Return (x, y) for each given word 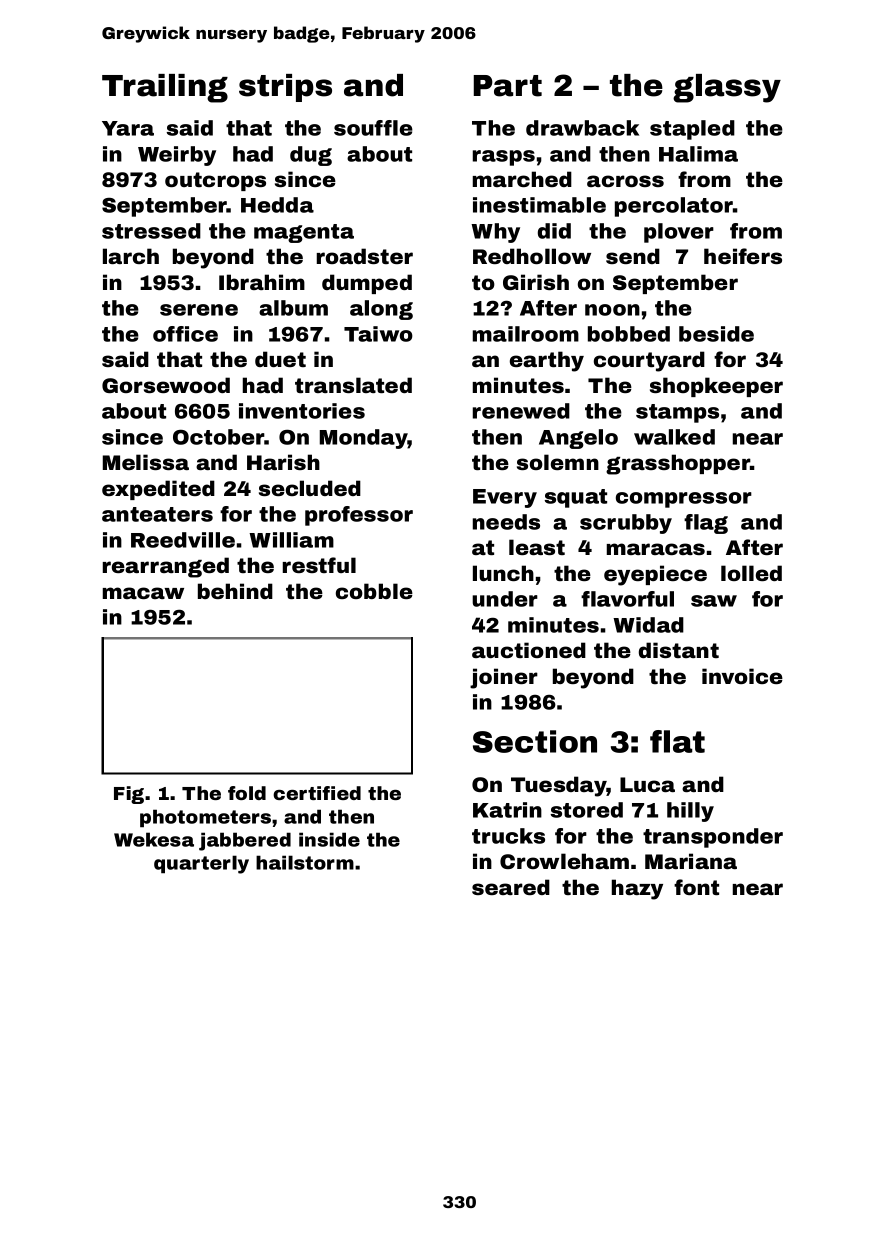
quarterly (201, 864)
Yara (128, 128)
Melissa (146, 462)
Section (535, 741)
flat (677, 741)
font (696, 887)
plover (679, 233)
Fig (129, 795)
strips (285, 88)
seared (511, 887)
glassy (727, 88)
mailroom (526, 334)
